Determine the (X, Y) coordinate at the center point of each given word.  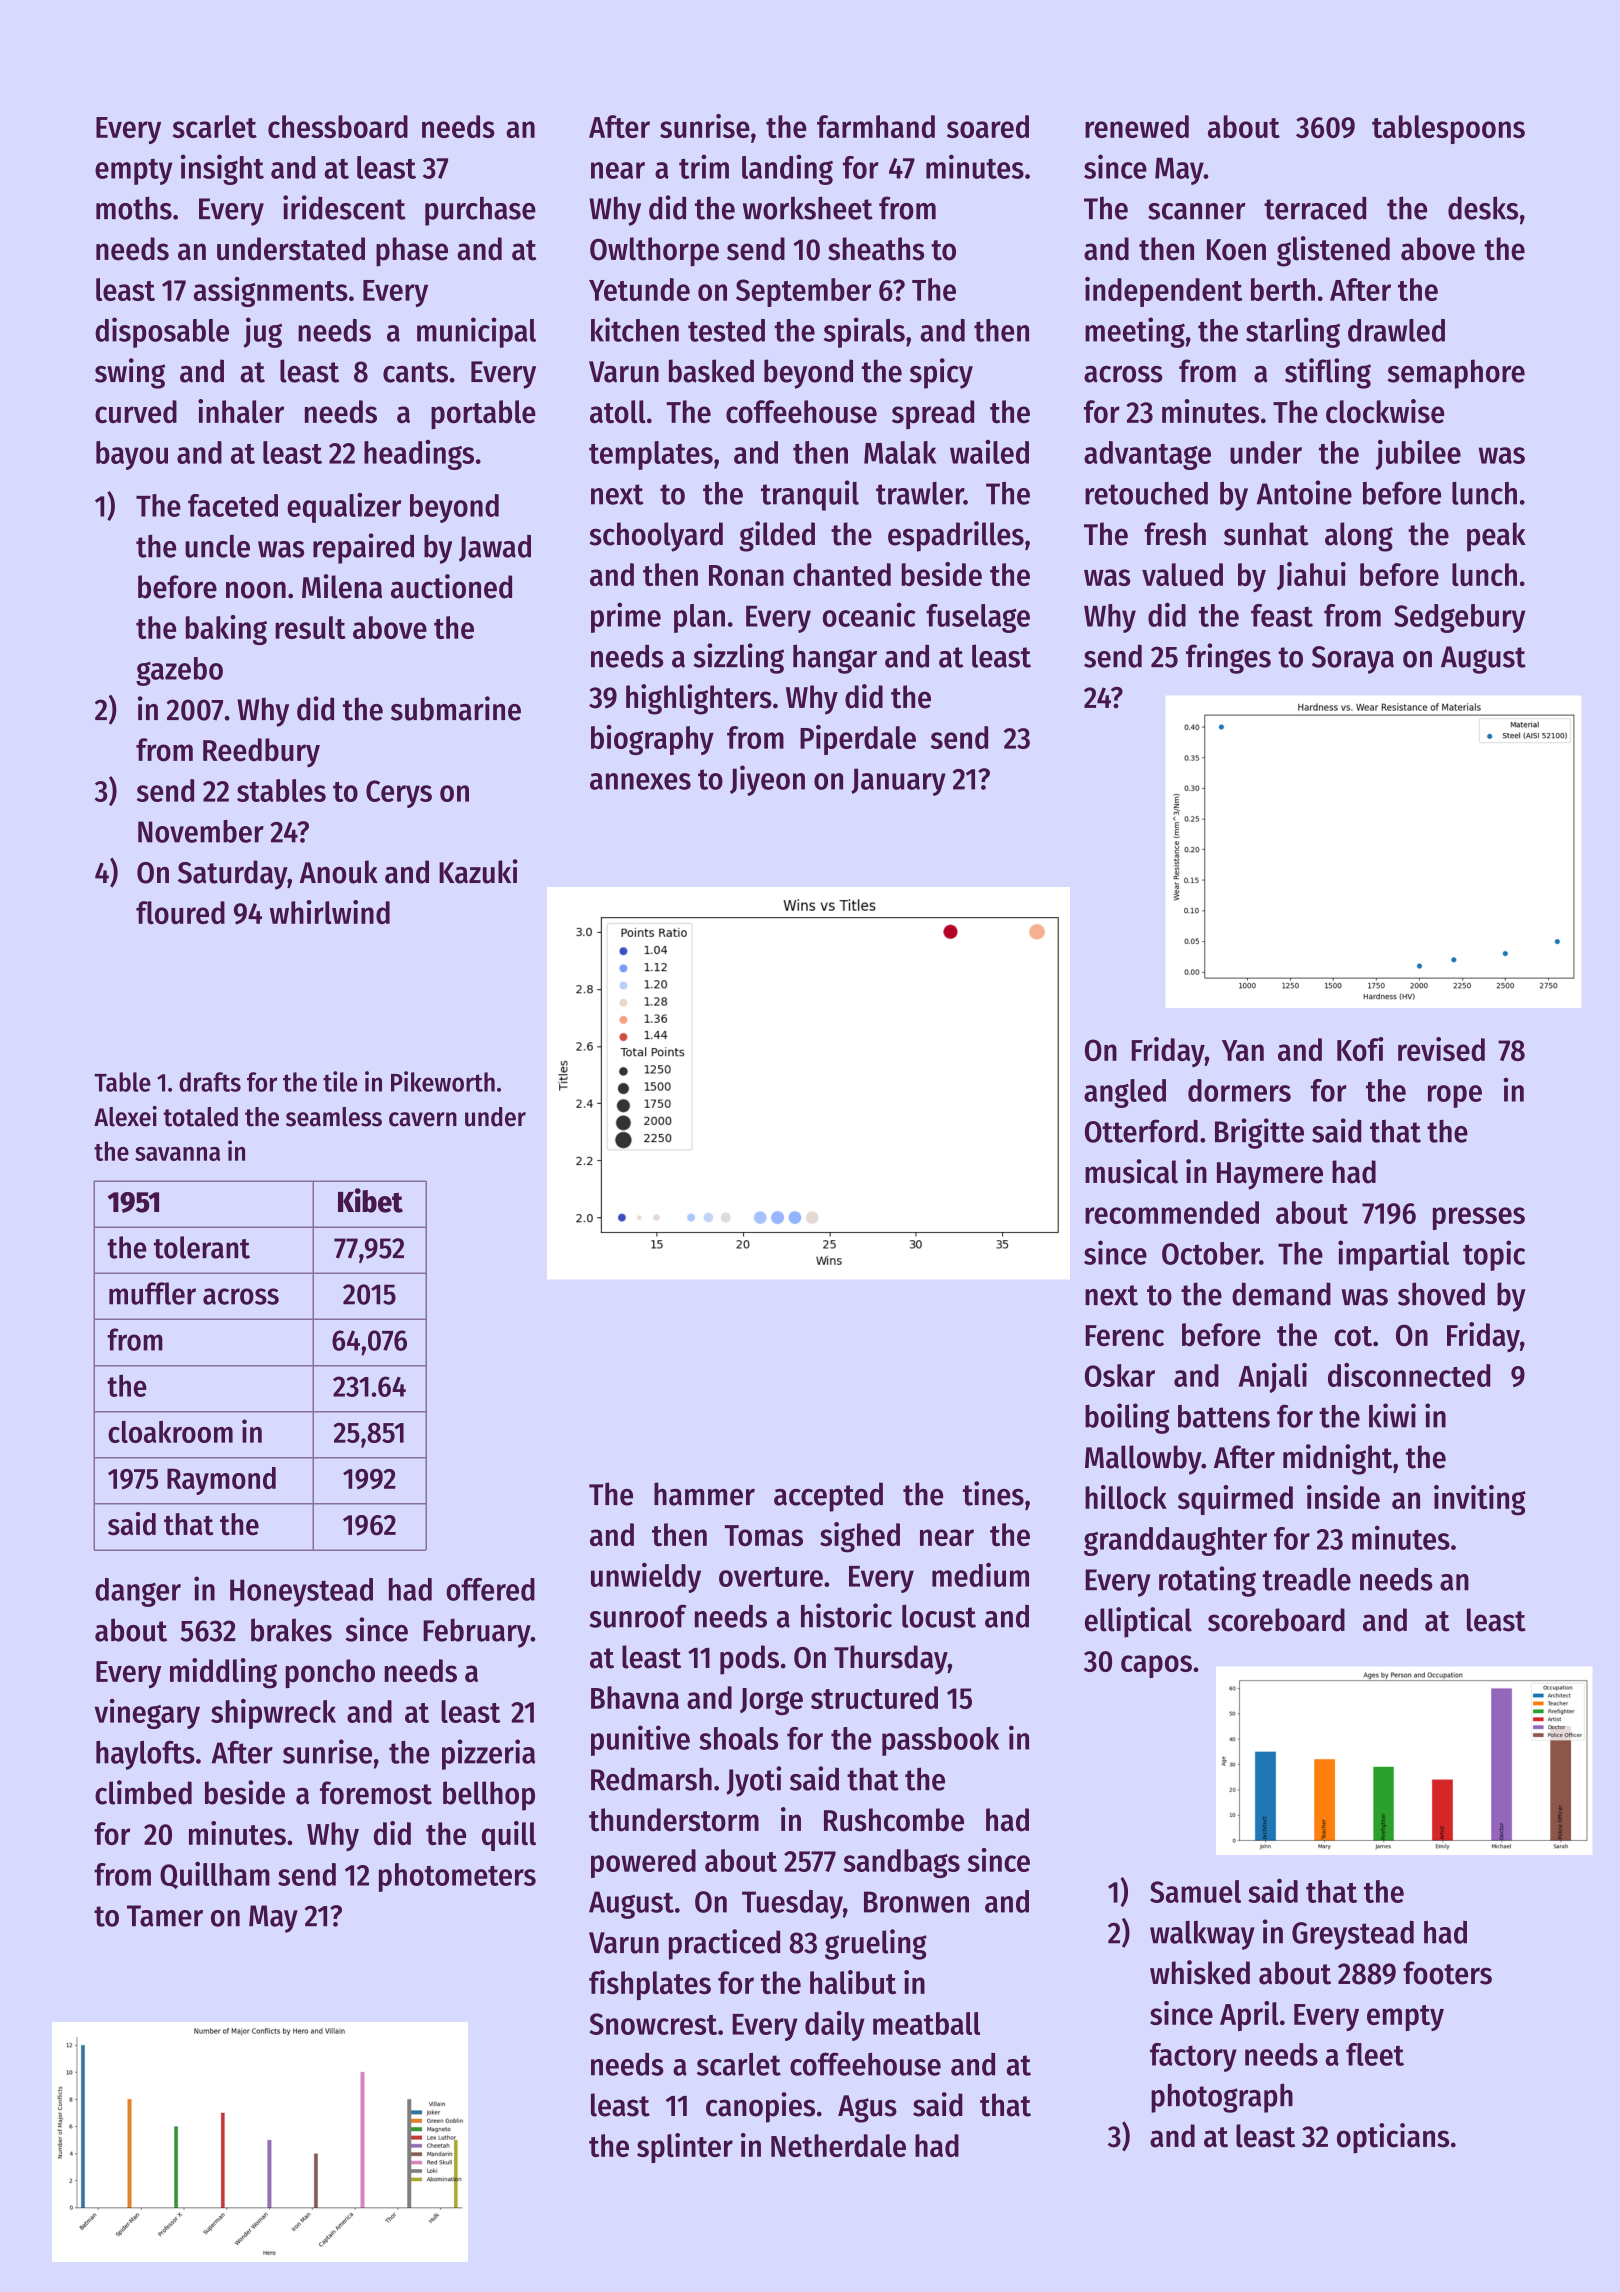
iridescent (344, 207)
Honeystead (301, 1592)
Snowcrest (653, 2024)
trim (704, 166)
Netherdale (838, 2145)
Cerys (399, 794)
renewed (1137, 126)
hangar (835, 659)
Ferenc (1124, 1336)
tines (993, 1493)
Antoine (1304, 492)
